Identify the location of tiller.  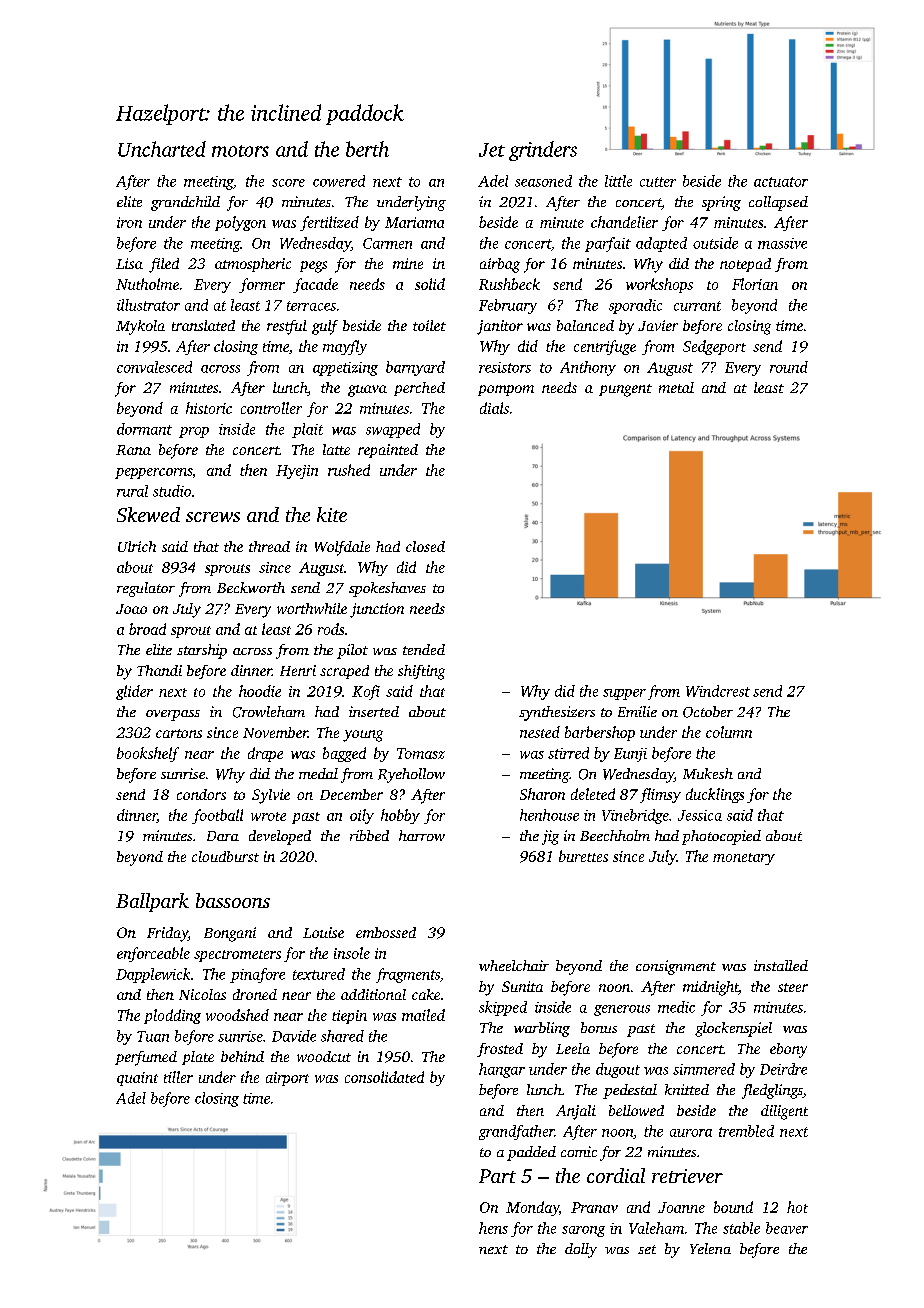
(178, 1077).
